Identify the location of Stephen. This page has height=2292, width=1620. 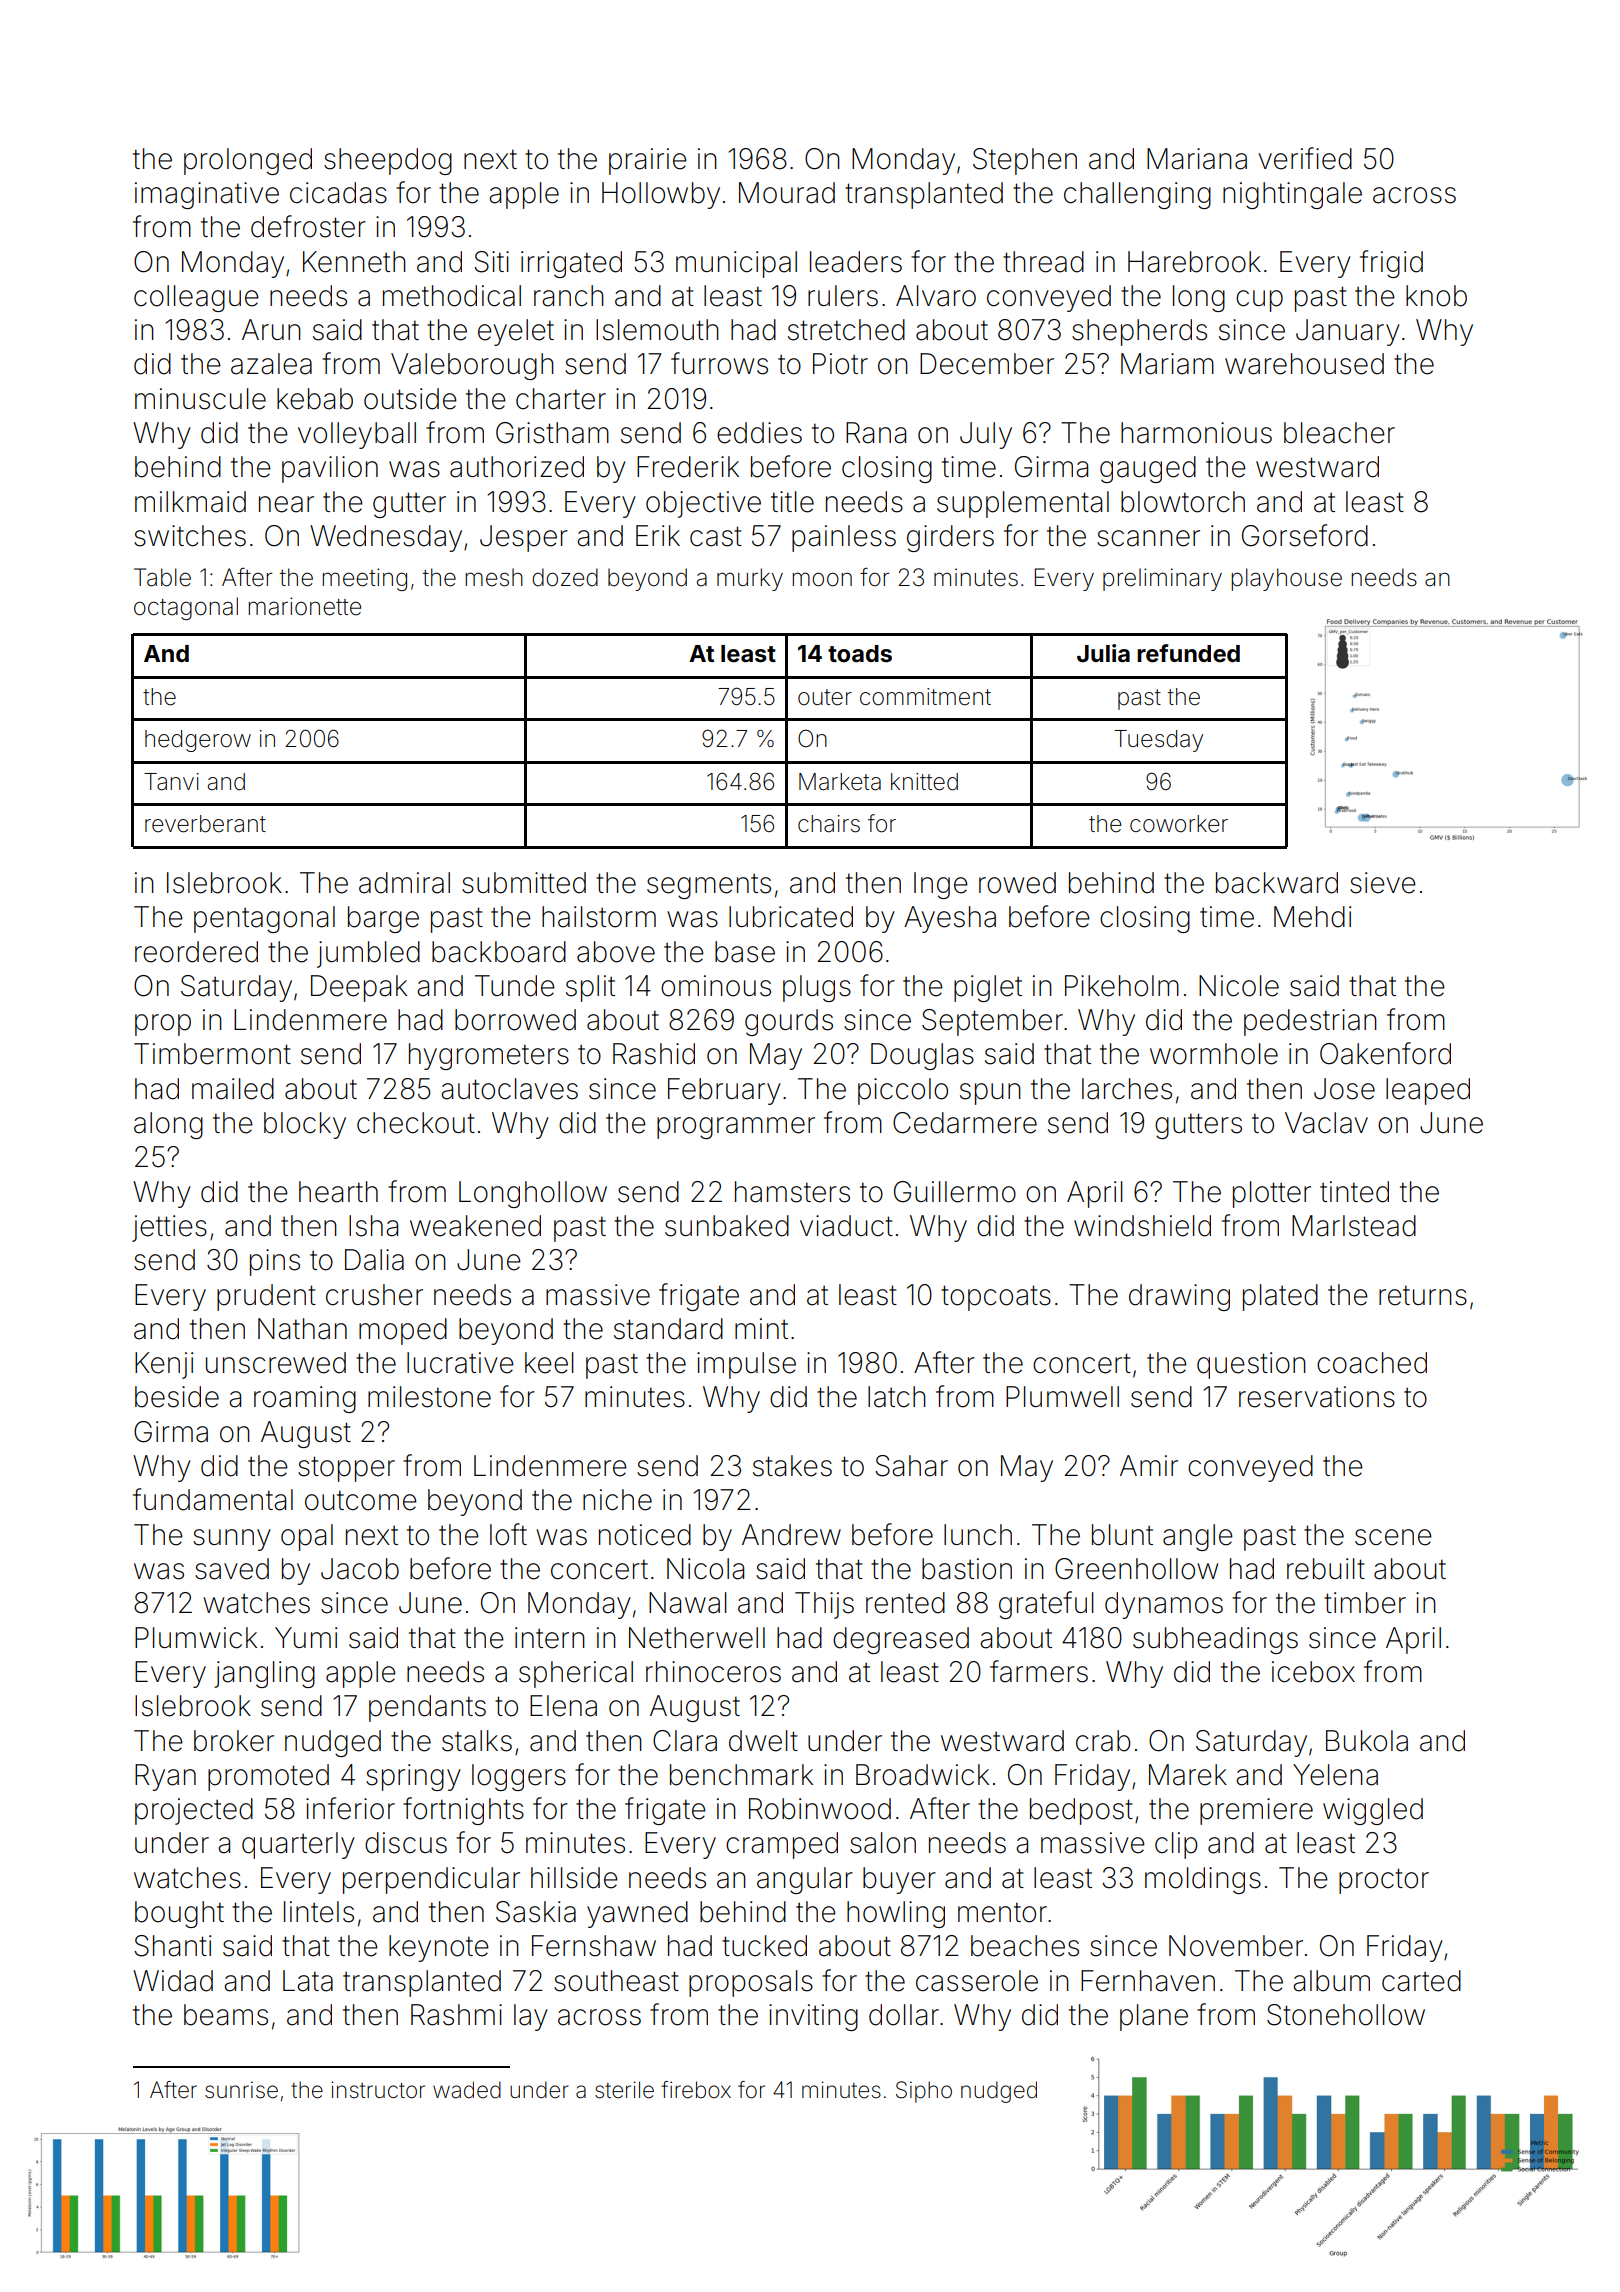
(1025, 161).
